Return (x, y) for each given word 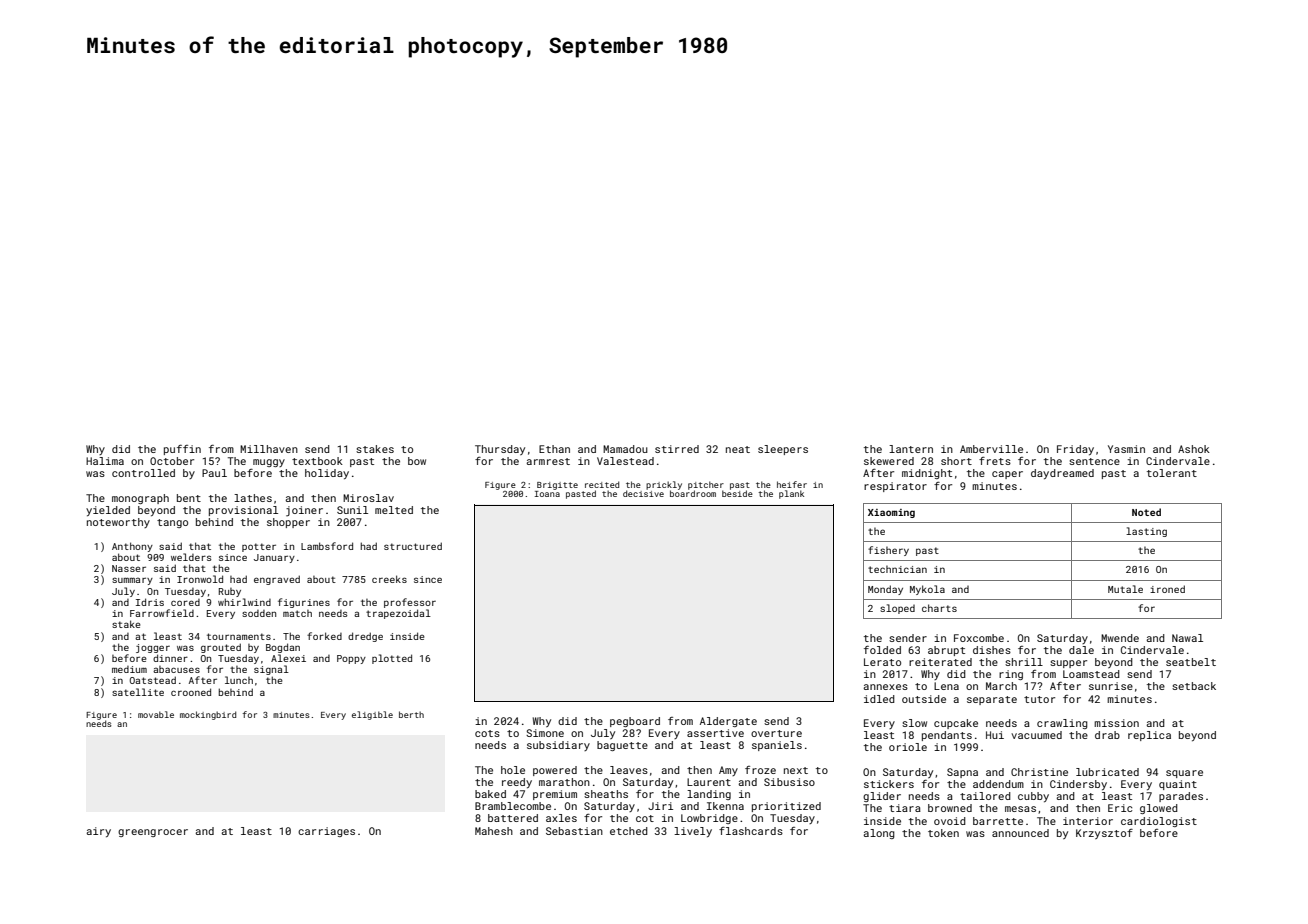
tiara (905, 808)
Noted (1146, 512)
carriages (326, 832)
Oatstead (152, 680)
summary (132, 581)
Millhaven (269, 449)
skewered (889, 461)
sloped (897, 609)
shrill (1024, 662)
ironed (1167, 589)
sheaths (606, 794)
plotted (392, 659)
